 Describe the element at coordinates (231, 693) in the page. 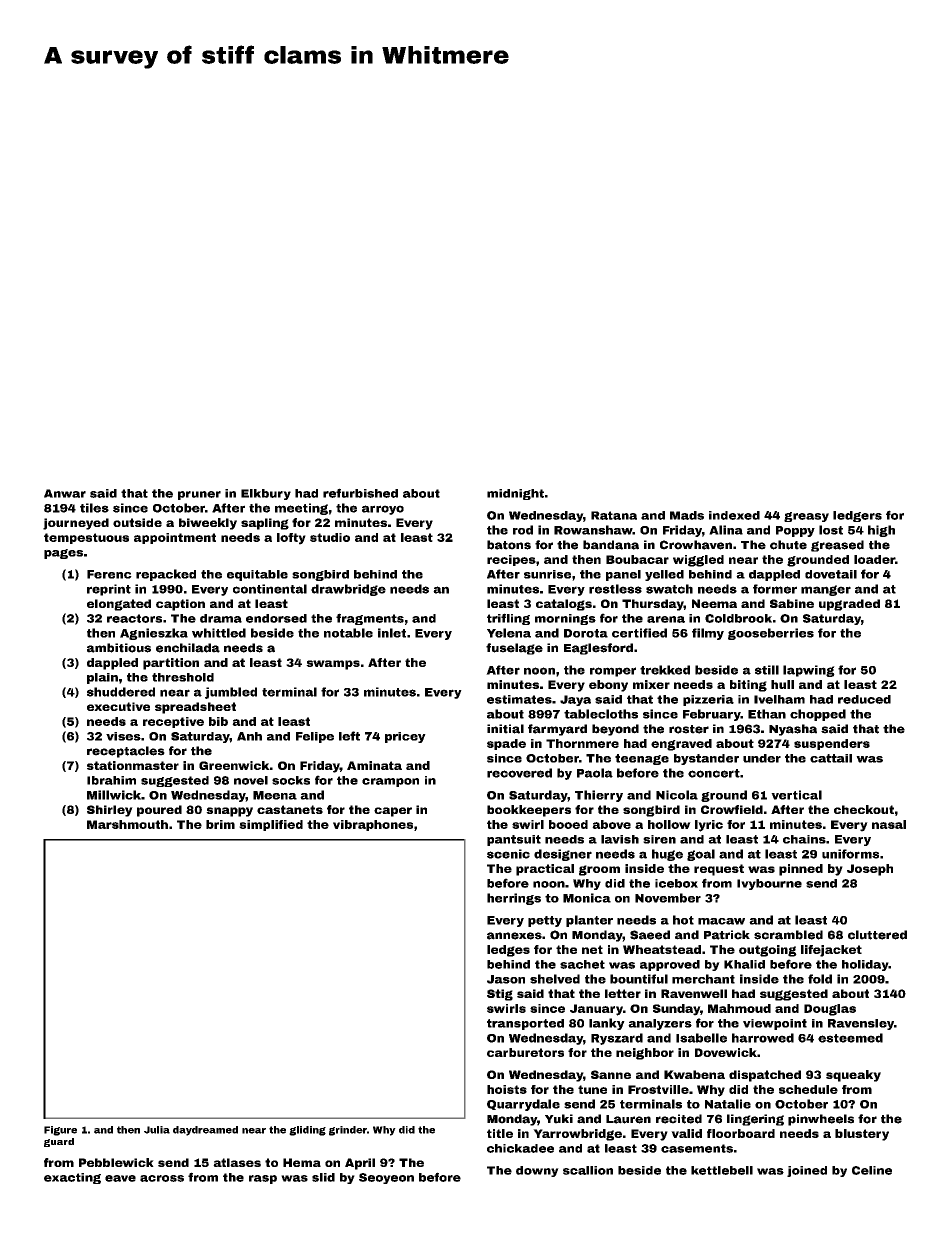

I see `jumbled` at that location.
